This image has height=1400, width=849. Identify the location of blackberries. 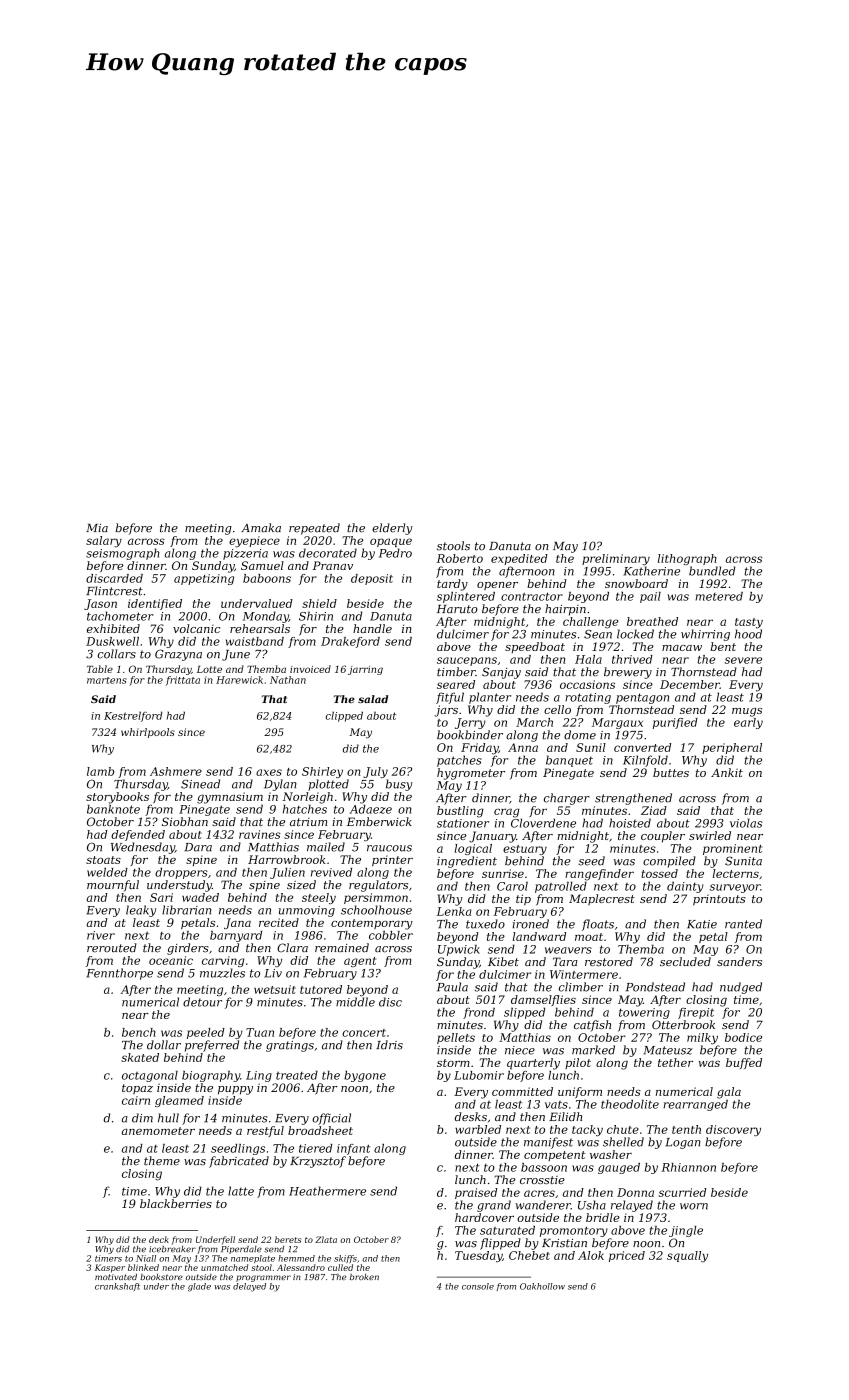
(176, 1203).
